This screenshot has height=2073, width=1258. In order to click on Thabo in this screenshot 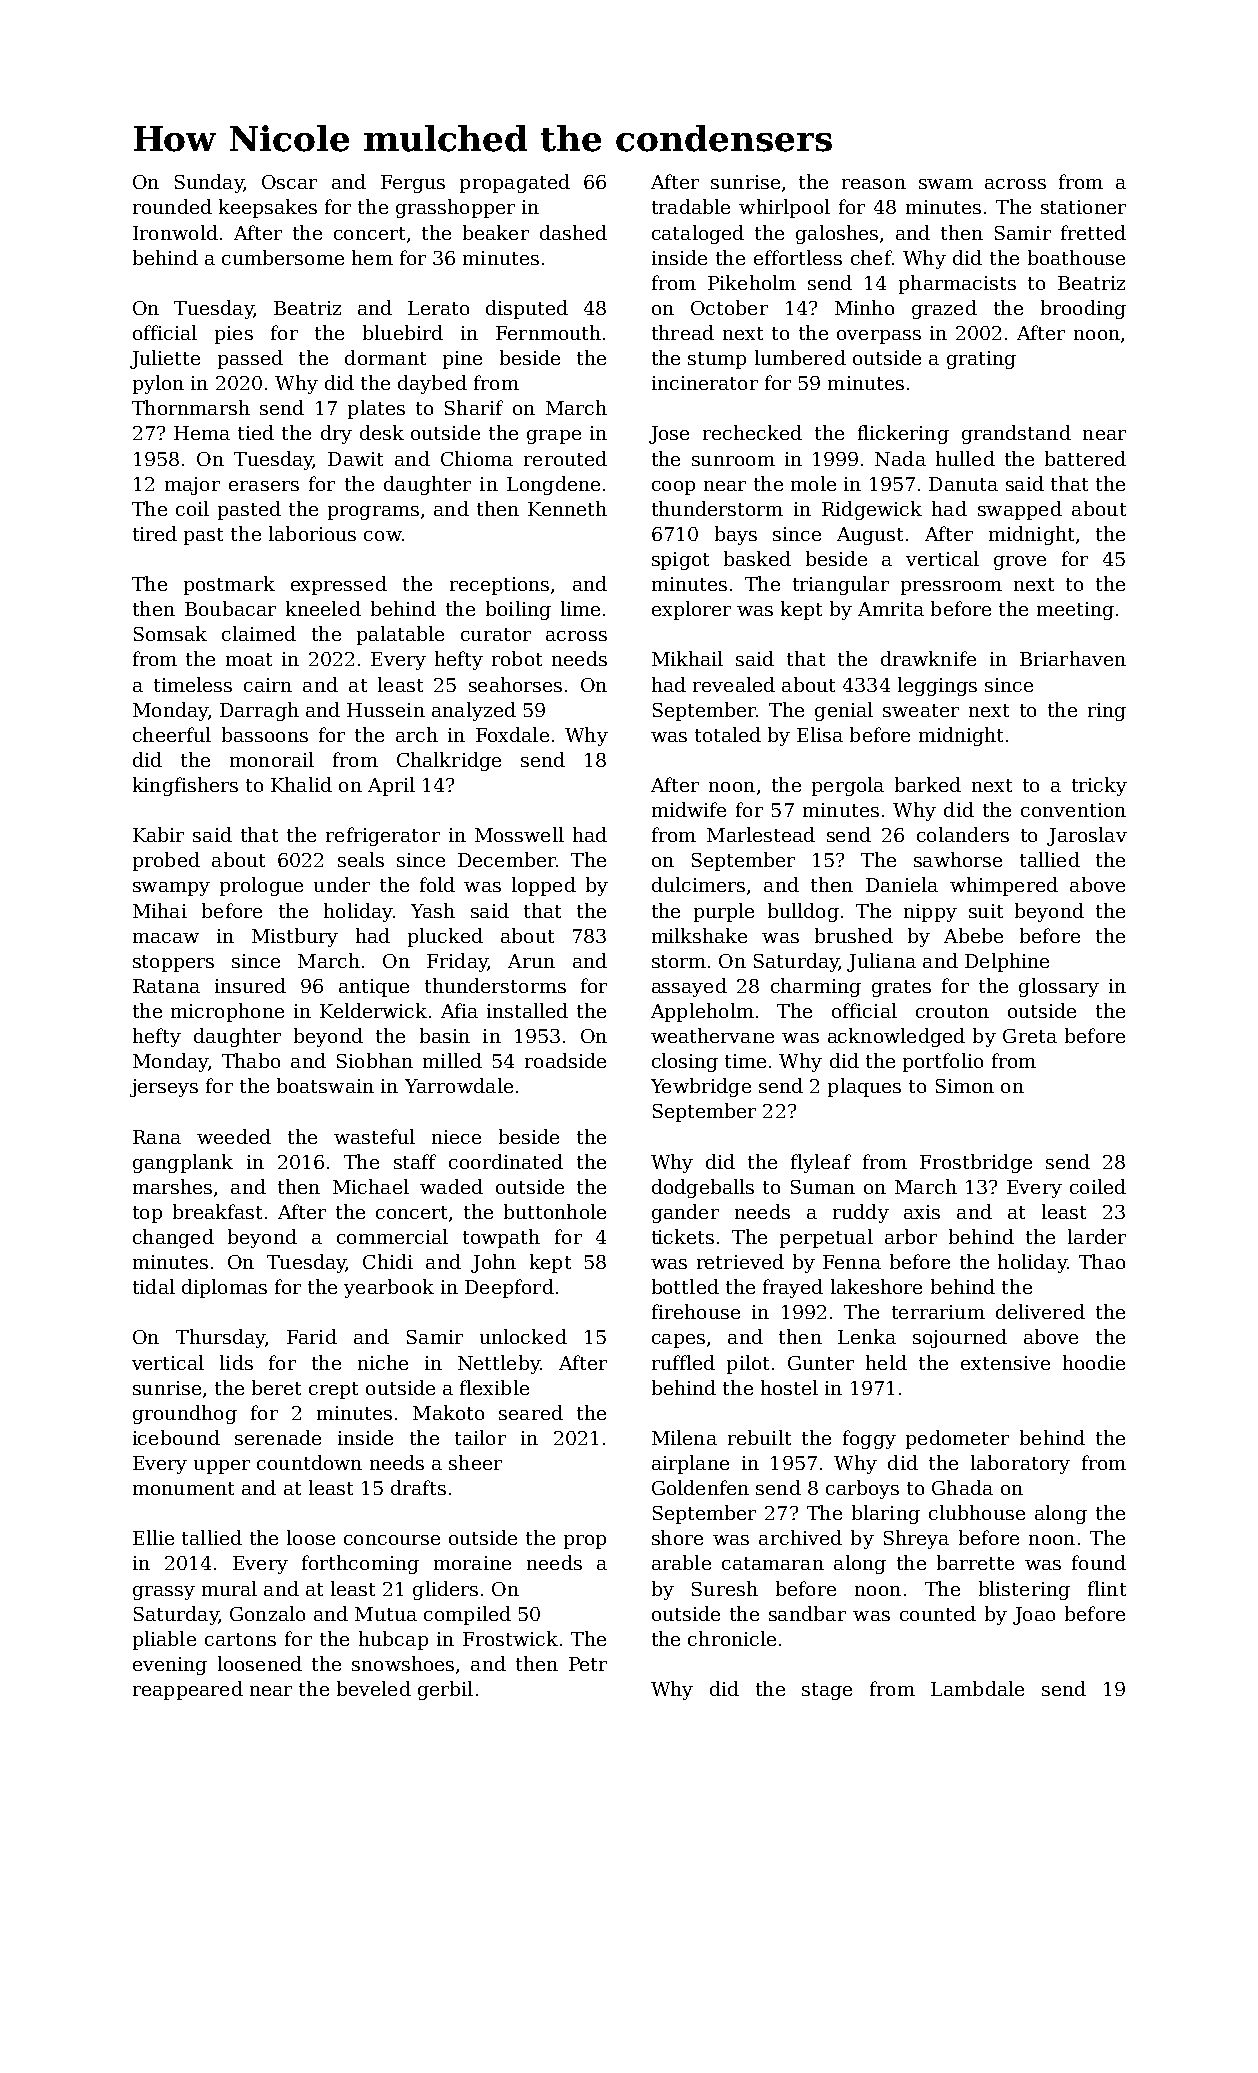, I will do `click(251, 1060)`.
